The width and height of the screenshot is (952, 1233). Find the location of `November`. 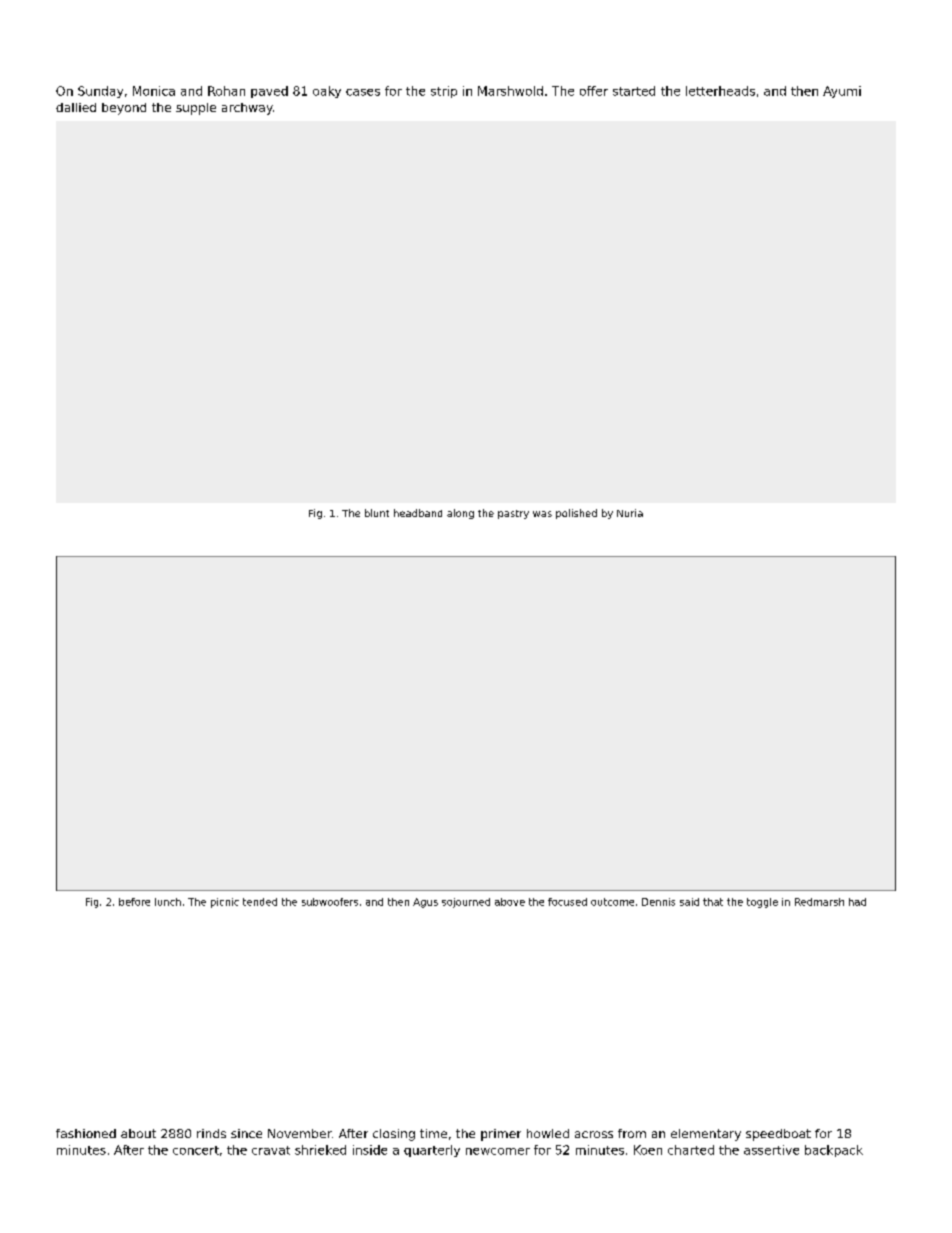

November is located at coordinates (300, 1133).
